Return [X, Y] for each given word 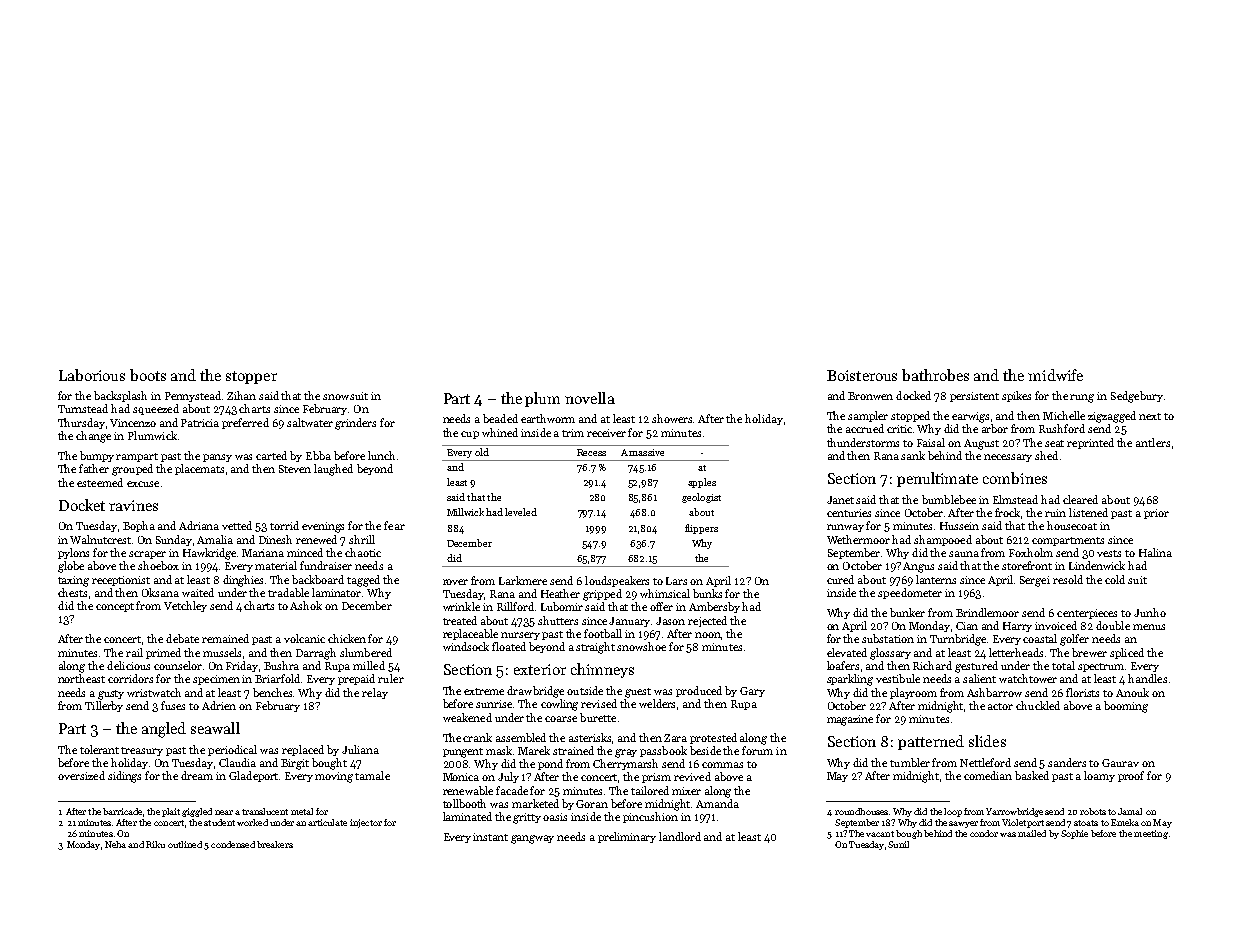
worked [252, 822]
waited [198, 592]
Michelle [1064, 415]
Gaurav [1120, 763]
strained [573, 750]
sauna [964, 554]
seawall [215, 728]
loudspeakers [617, 581]
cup [470, 435]
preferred [245, 423]
